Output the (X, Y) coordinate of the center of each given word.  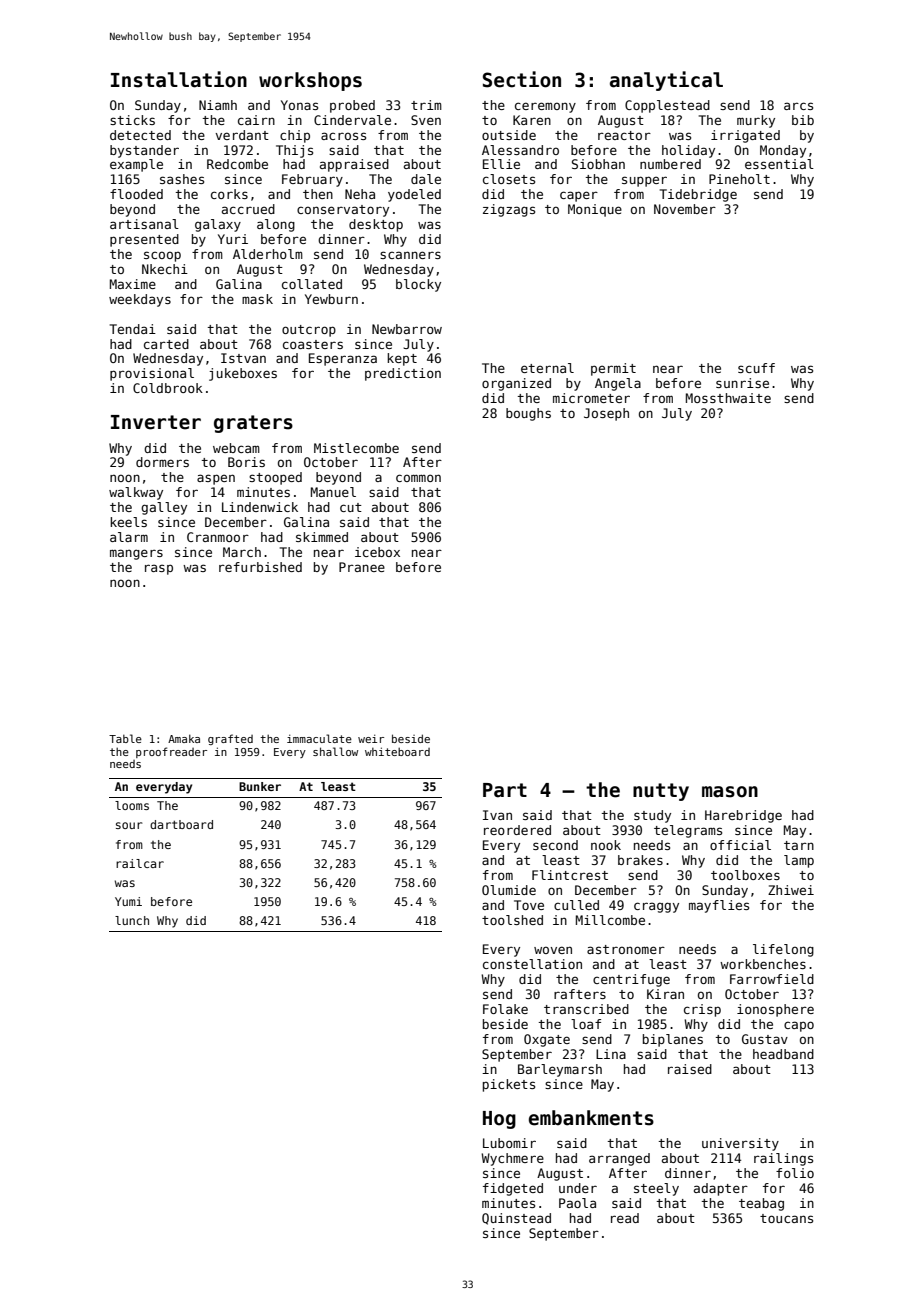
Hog (499, 1120)
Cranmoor (218, 537)
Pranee (362, 567)
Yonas (299, 105)
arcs (798, 106)
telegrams (688, 831)
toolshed (512, 920)
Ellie (501, 164)
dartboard (181, 824)
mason (730, 792)
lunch (132, 920)
